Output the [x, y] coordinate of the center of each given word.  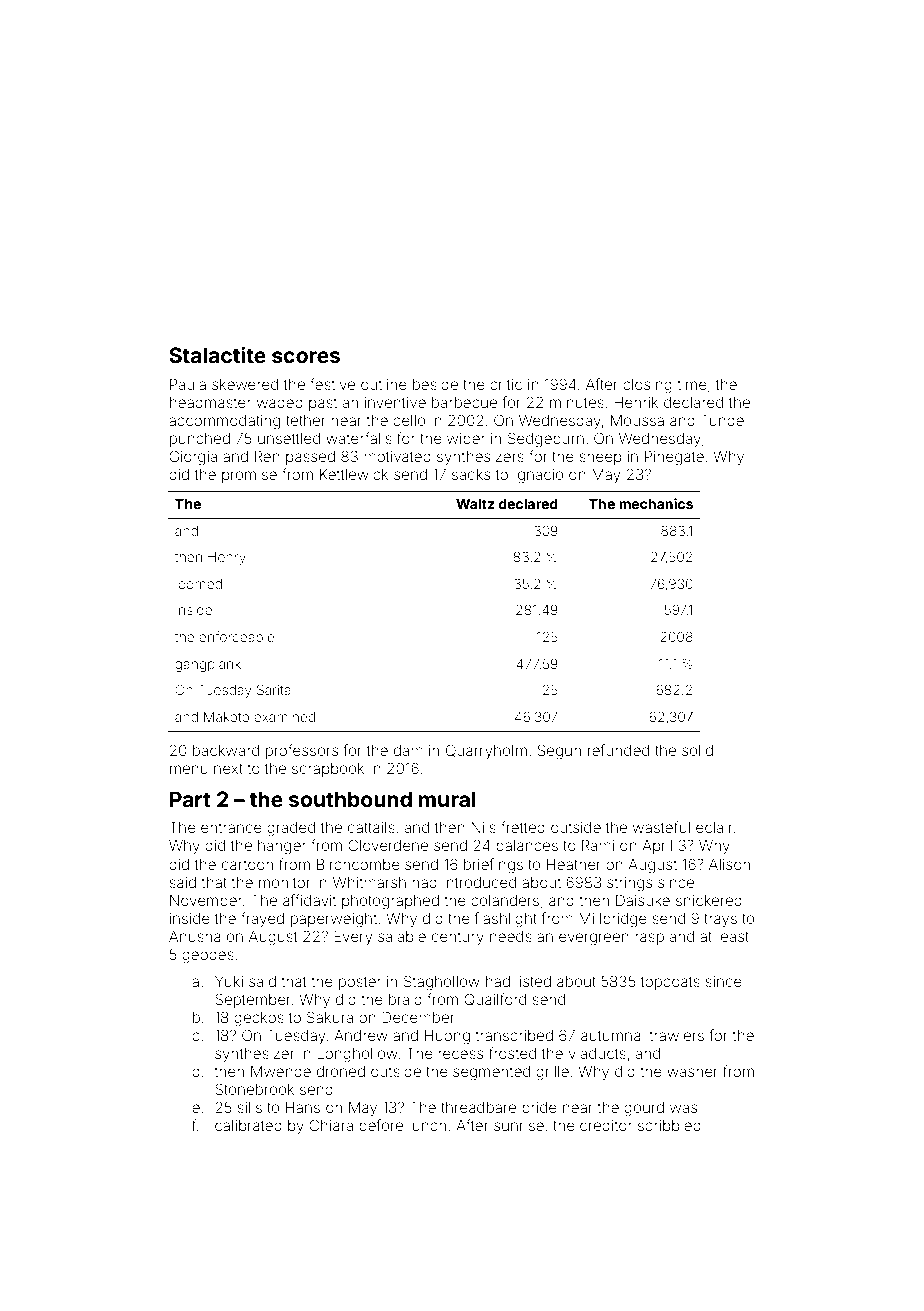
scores [306, 357]
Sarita [274, 689]
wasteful [661, 827]
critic [506, 384]
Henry [227, 558]
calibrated [248, 1125]
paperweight [334, 920]
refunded [618, 750]
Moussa [637, 420]
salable [402, 936]
